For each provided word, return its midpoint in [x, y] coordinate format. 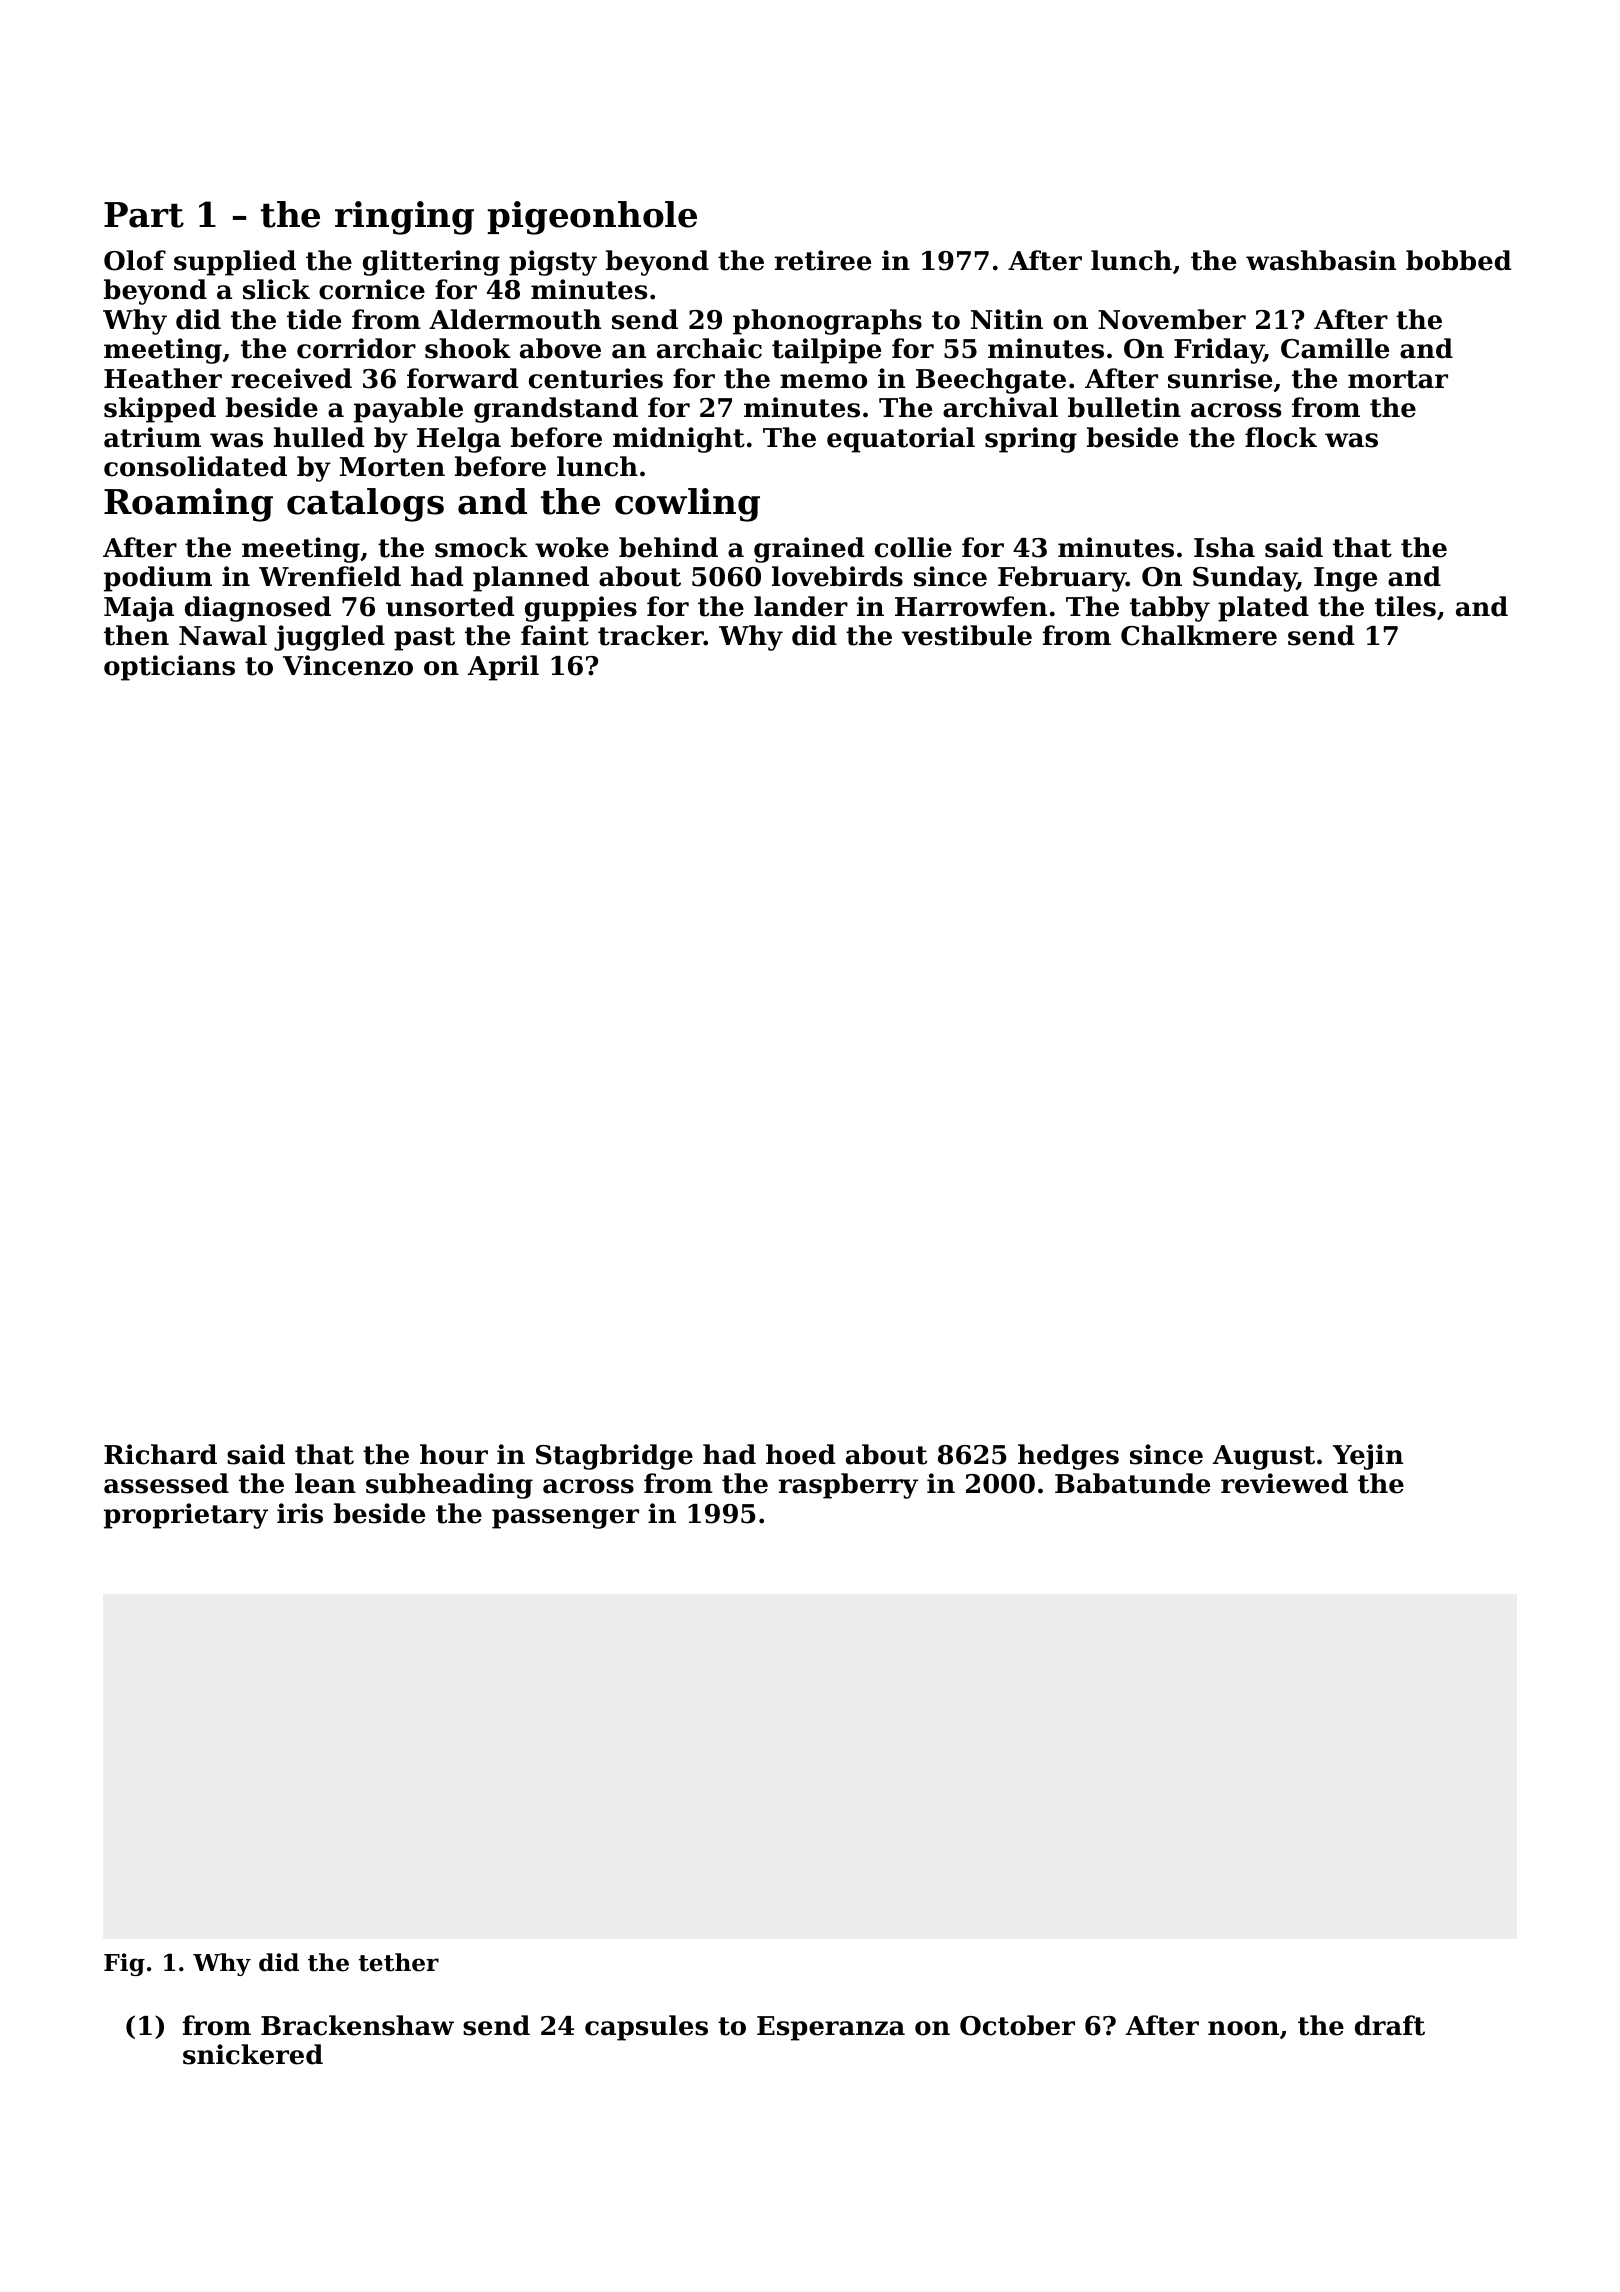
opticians [169, 668]
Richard [160, 1454]
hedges [1068, 1457]
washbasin [1321, 260]
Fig [124, 1964]
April [503, 668]
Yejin [1368, 1457]
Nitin [1007, 319]
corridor [356, 348]
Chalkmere [1199, 635]
